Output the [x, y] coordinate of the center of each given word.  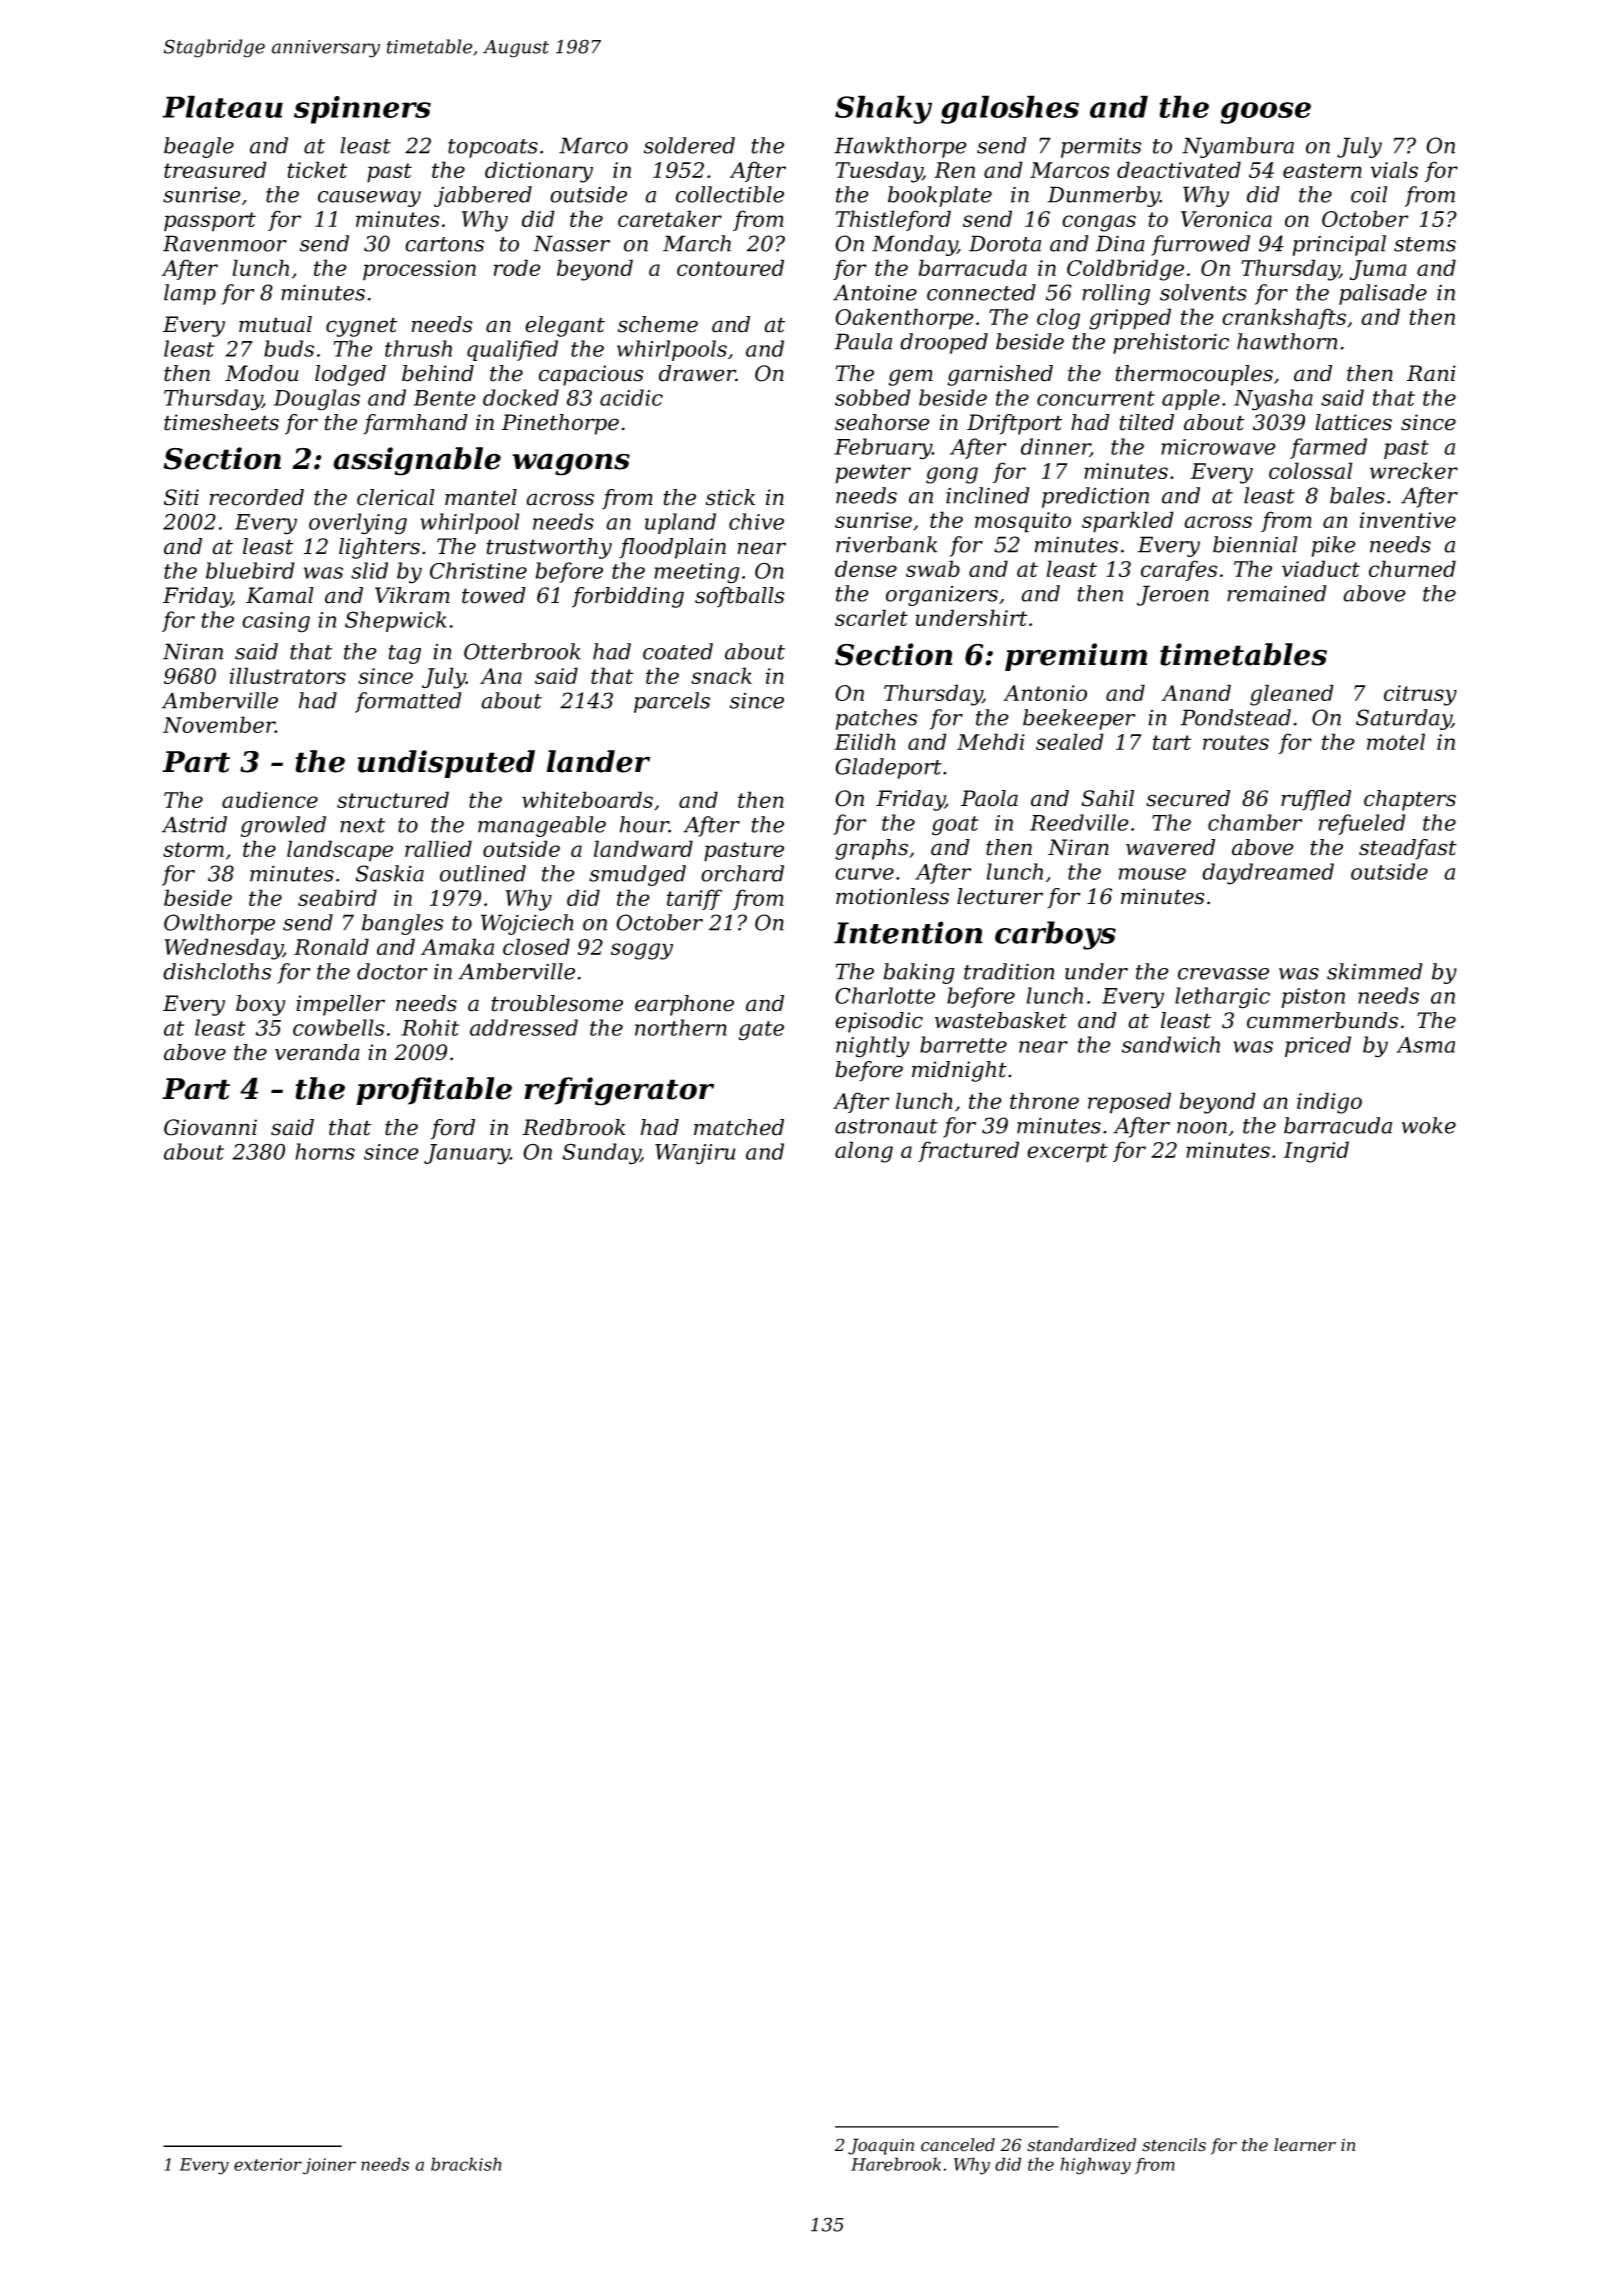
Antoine [875, 292]
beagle [199, 147]
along [864, 1152]
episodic [879, 1022]
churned [1412, 568]
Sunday [602, 1154]
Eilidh [864, 741]
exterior [268, 2164]
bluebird [250, 570]
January [467, 1154]
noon [1202, 1128]
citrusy [1420, 695]
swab [933, 568]
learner [1305, 2145]
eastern [1322, 170]
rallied [438, 848]
